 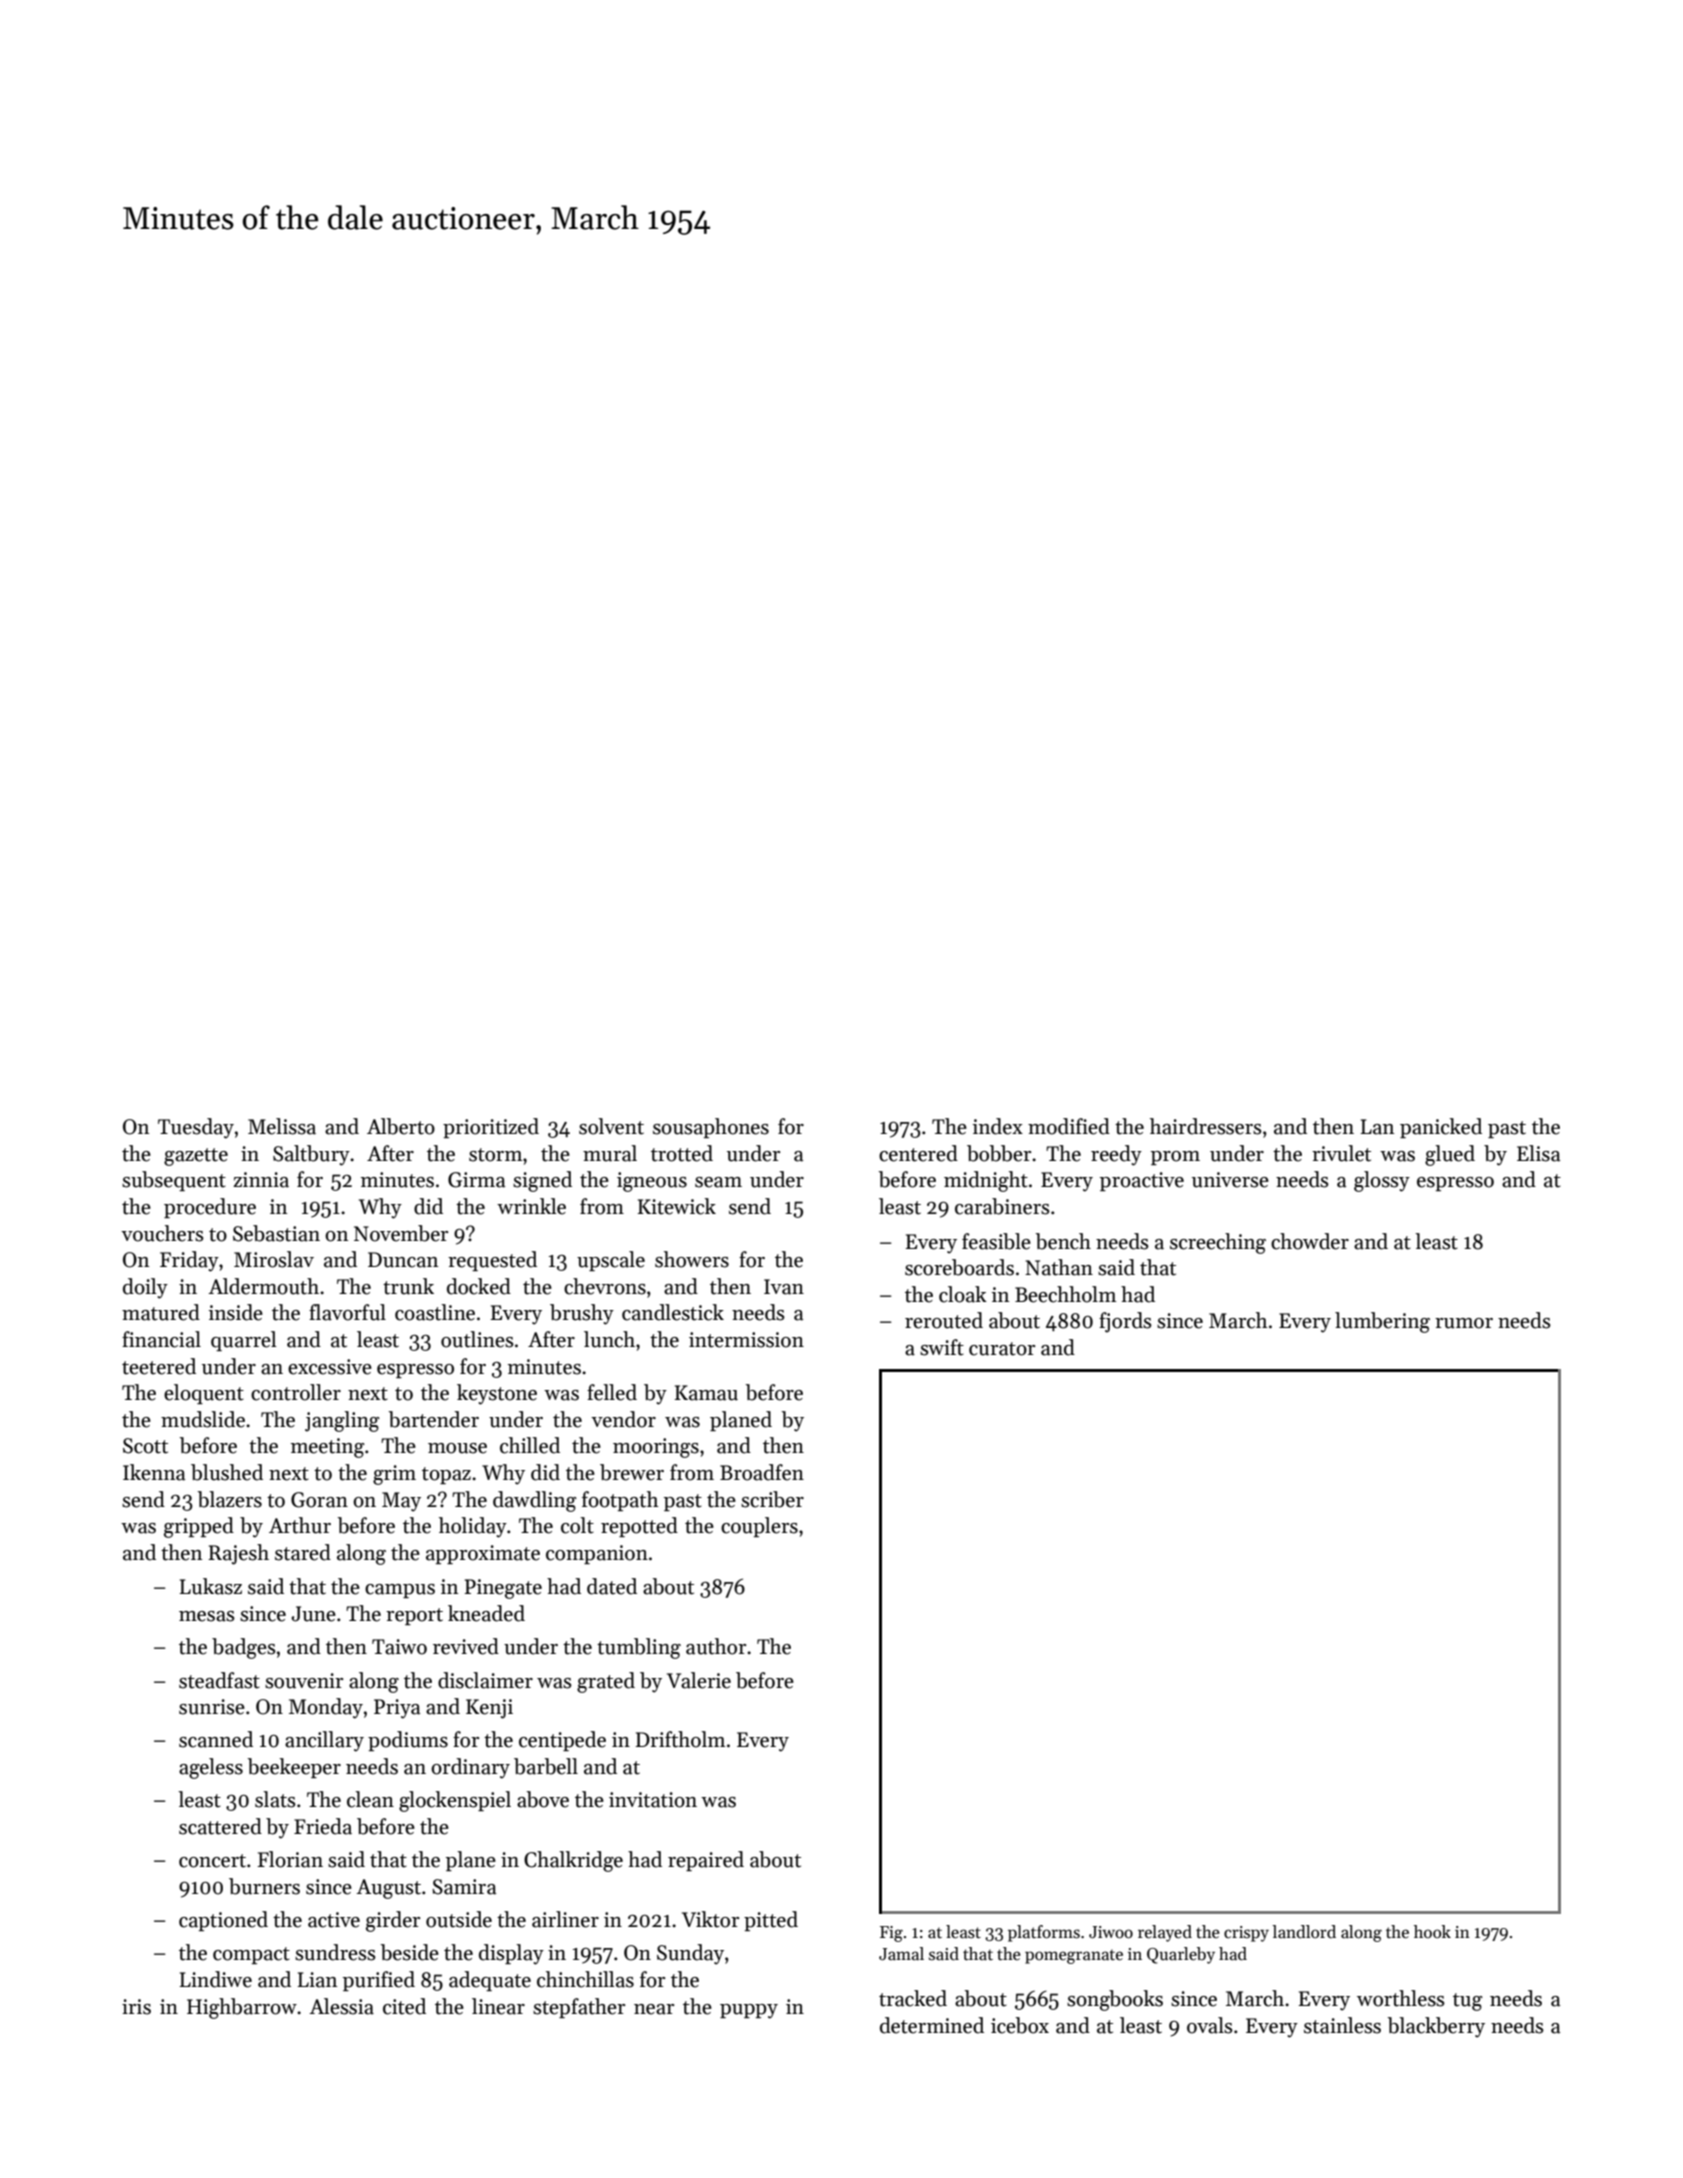 What do you see at coordinates (1382, 1181) in the page?
I see `glossy` at bounding box center [1382, 1181].
